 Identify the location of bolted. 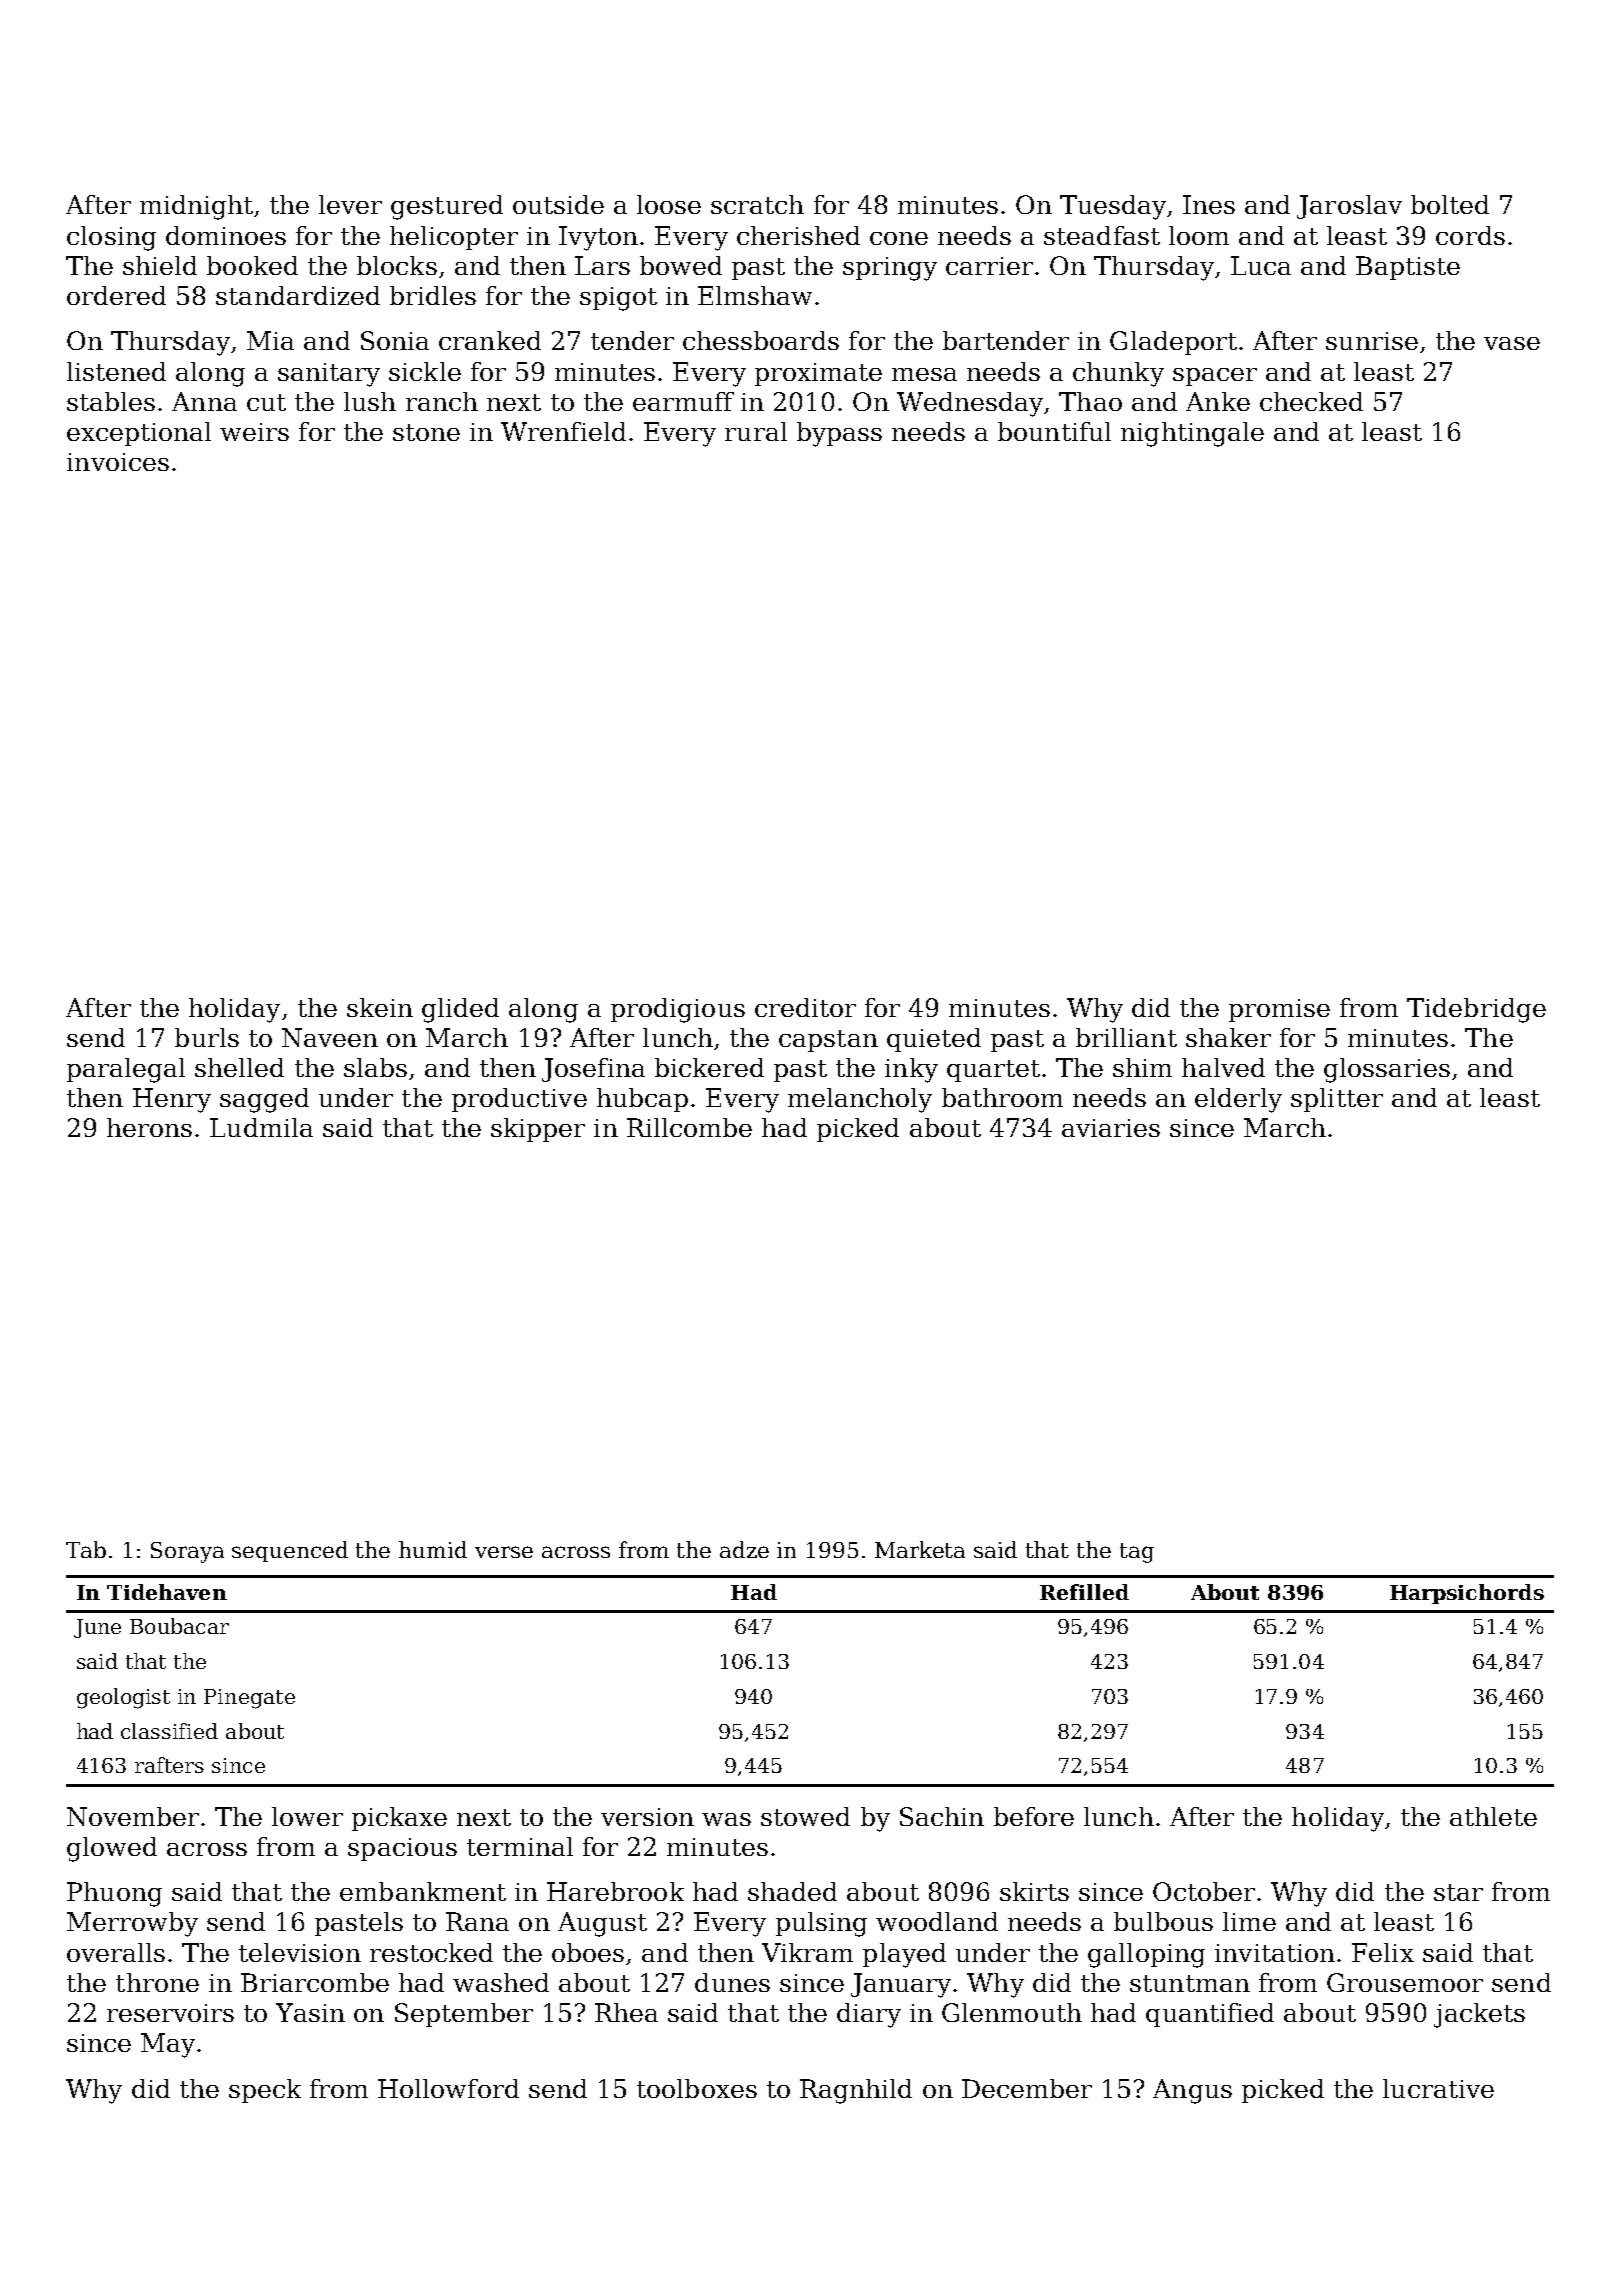
(1450, 204).
